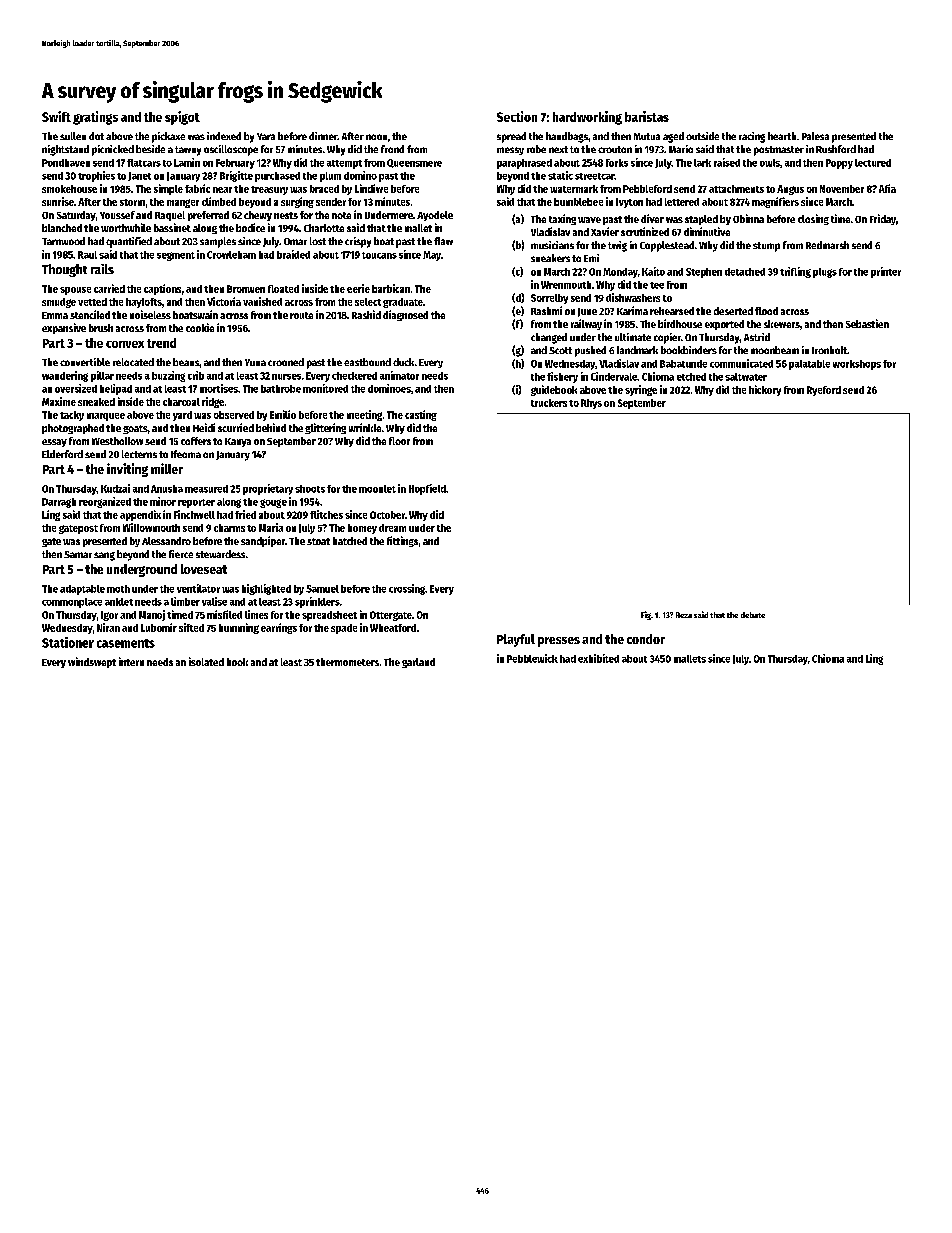 This screenshot has width=952, height=1233. What do you see at coordinates (402, 541) in the screenshot?
I see `fittings` at bounding box center [402, 541].
